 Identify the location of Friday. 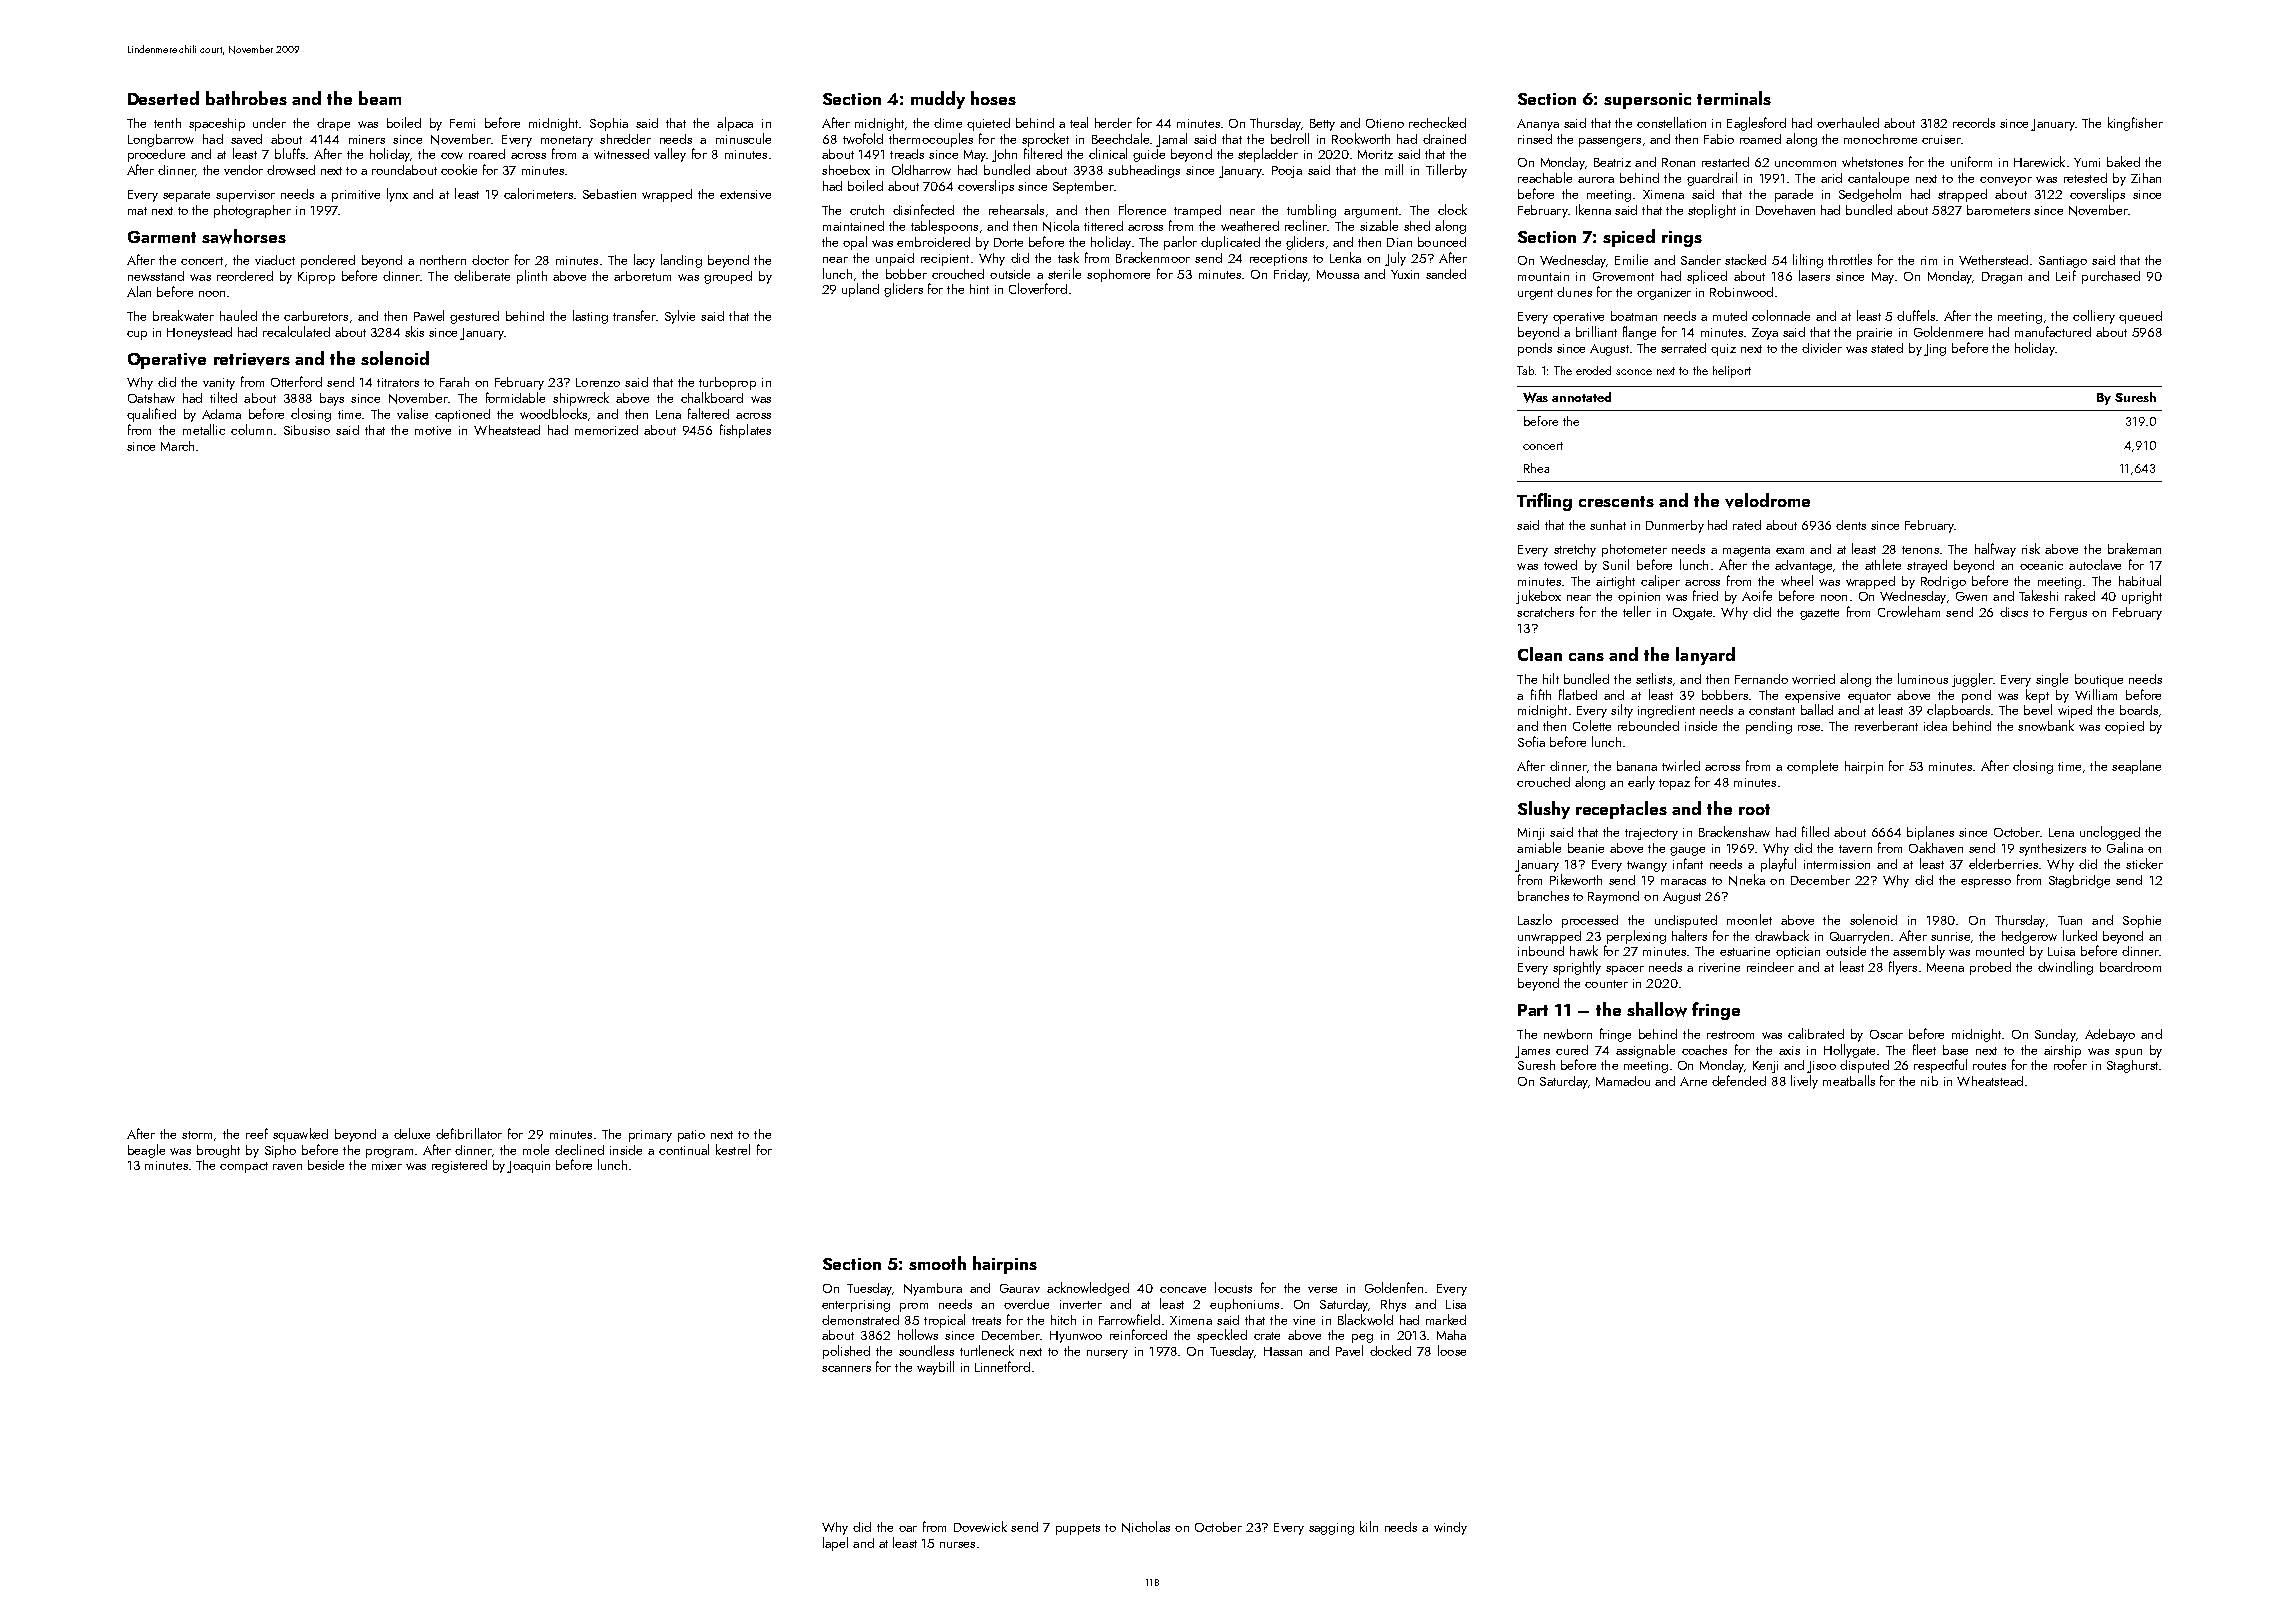
(1291, 275).
